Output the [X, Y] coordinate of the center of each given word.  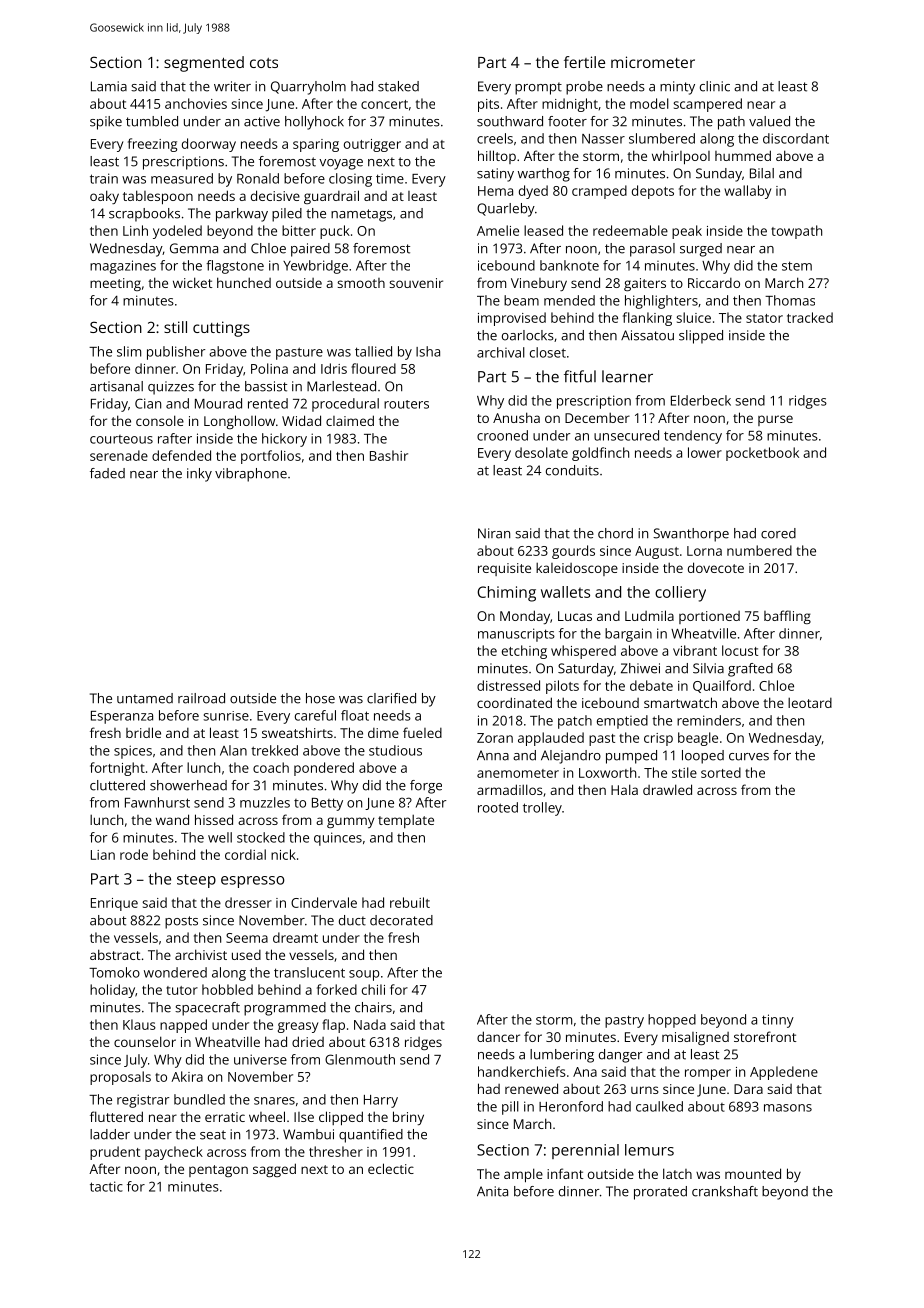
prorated [660, 1193]
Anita [492, 1191]
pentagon [218, 1171]
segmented [204, 64]
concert [384, 104]
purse [775, 420]
